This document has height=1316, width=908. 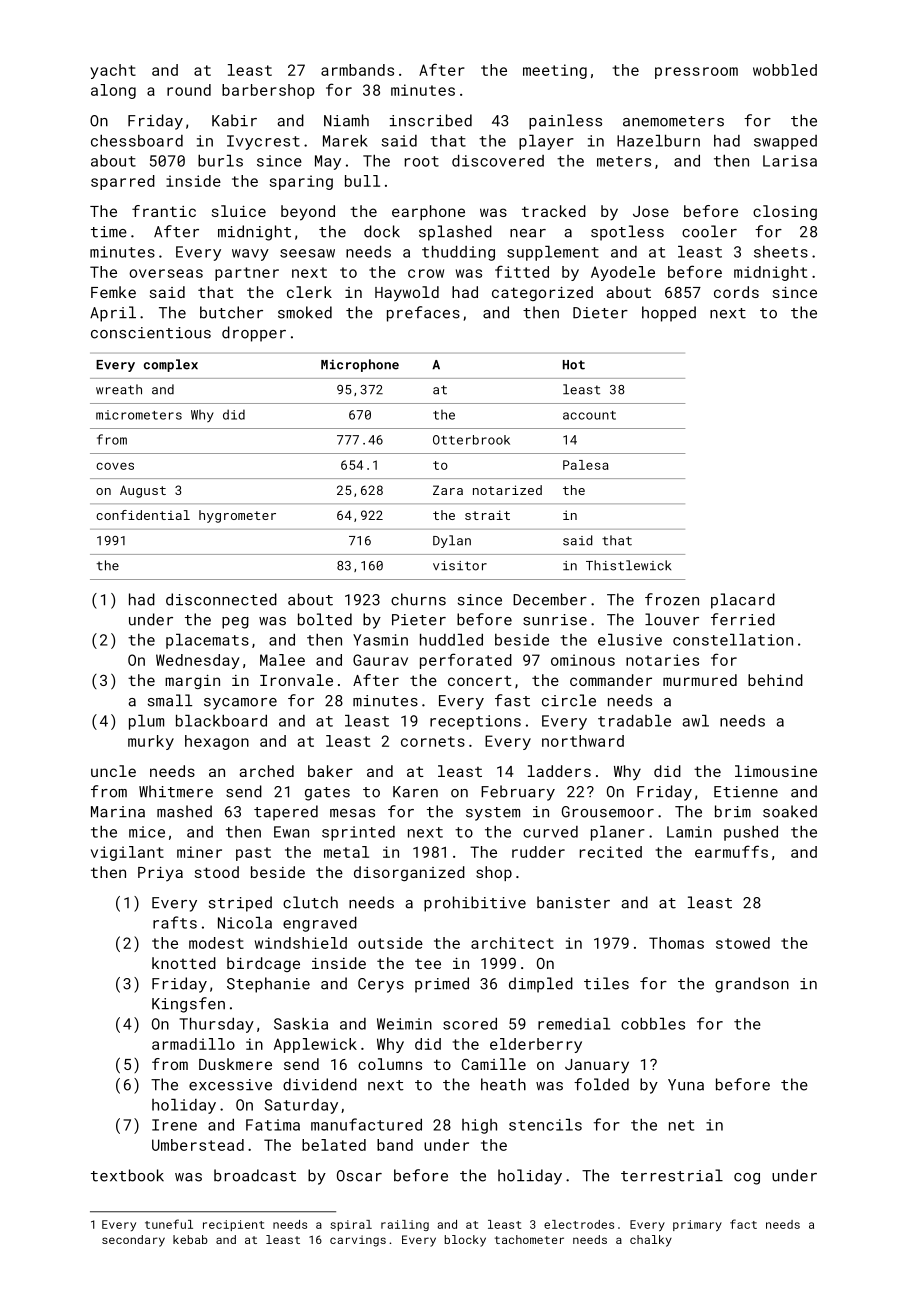 What do you see at coordinates (174, 1125) in the document?
I see `Irene` at bounding box center [174, 1125].
